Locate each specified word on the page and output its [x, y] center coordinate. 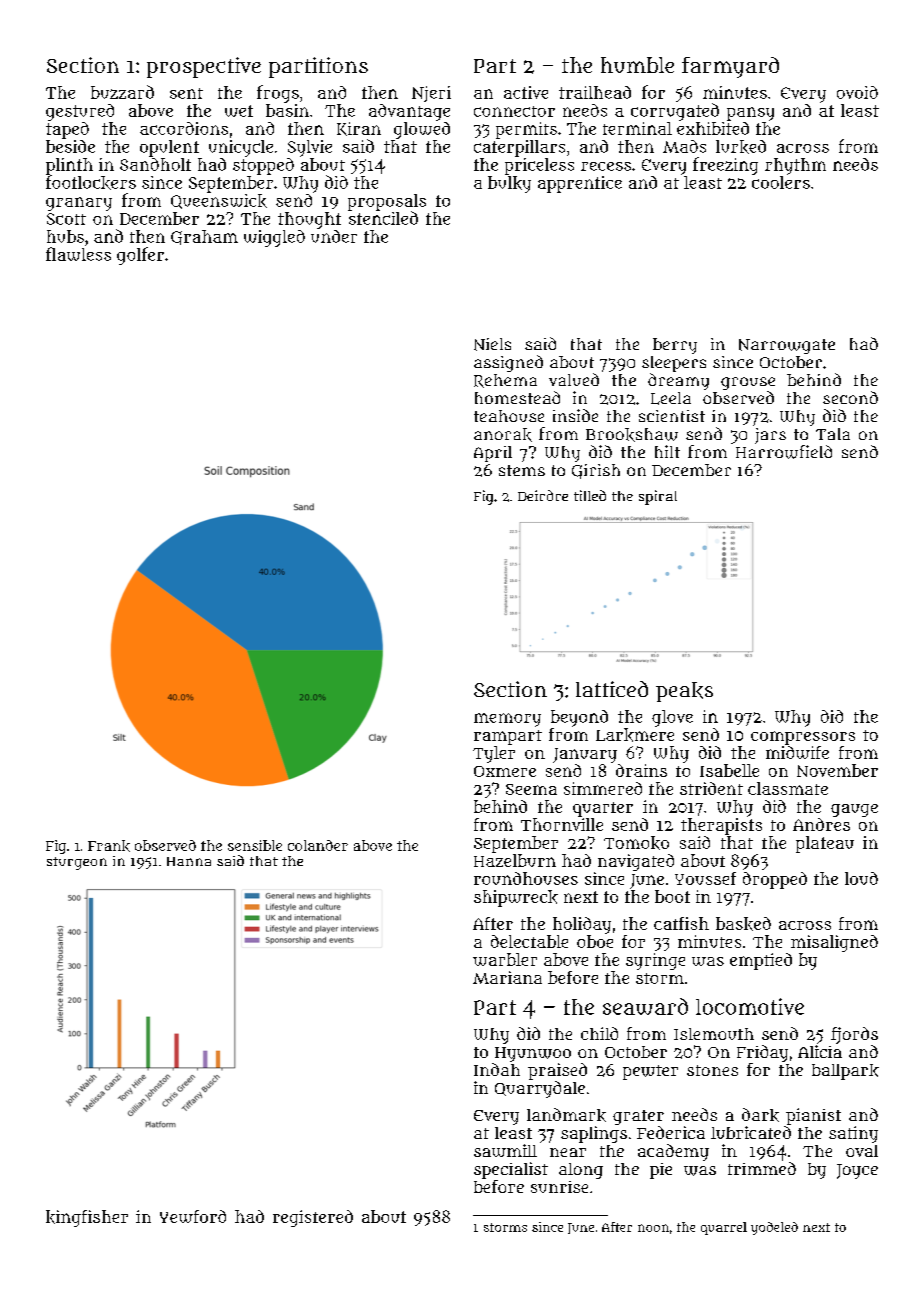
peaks [684, 692]
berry [675, 346]
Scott [66, 219]
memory [507, 720]
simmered [603, 788]
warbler [505, 959]
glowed [422, 130]
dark [760, 1115]
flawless [78, 254]
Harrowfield [784, 452]
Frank [109, 846]
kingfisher [87, 1218]
